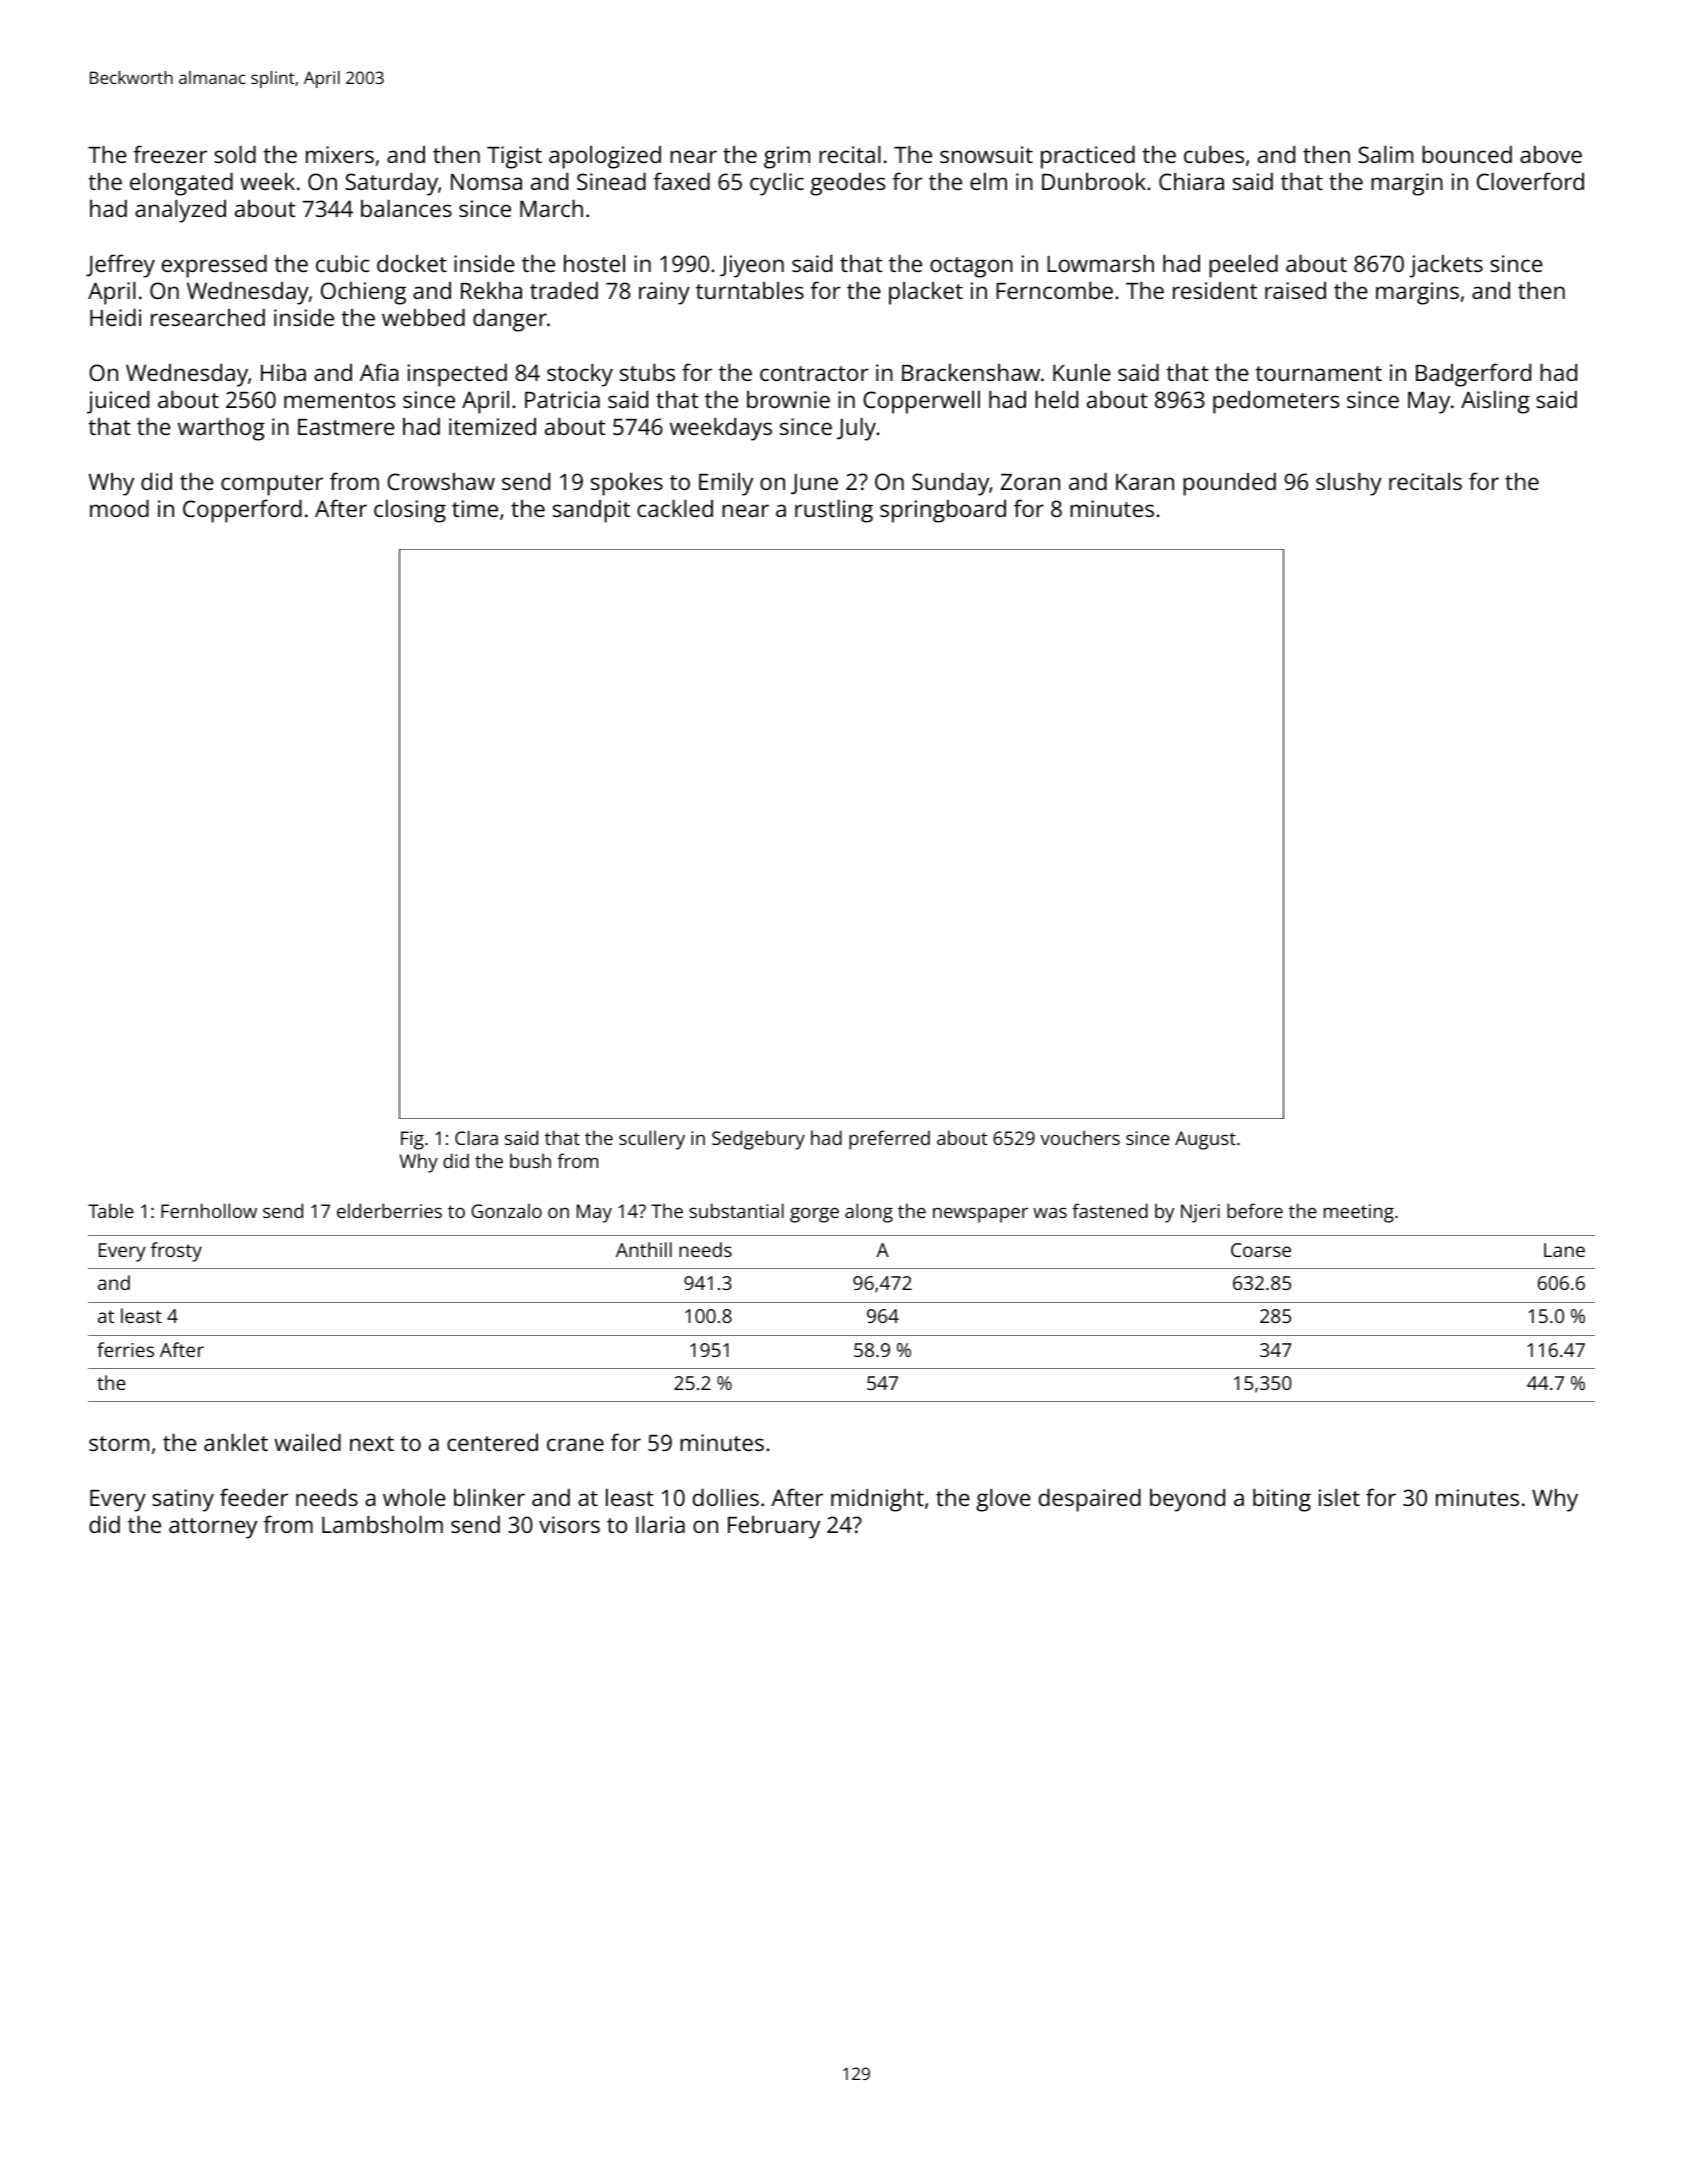 The image size is (1683, 2178). Describe the element at coordinates (118, 402) in the page. I see `juiced` at that location.
